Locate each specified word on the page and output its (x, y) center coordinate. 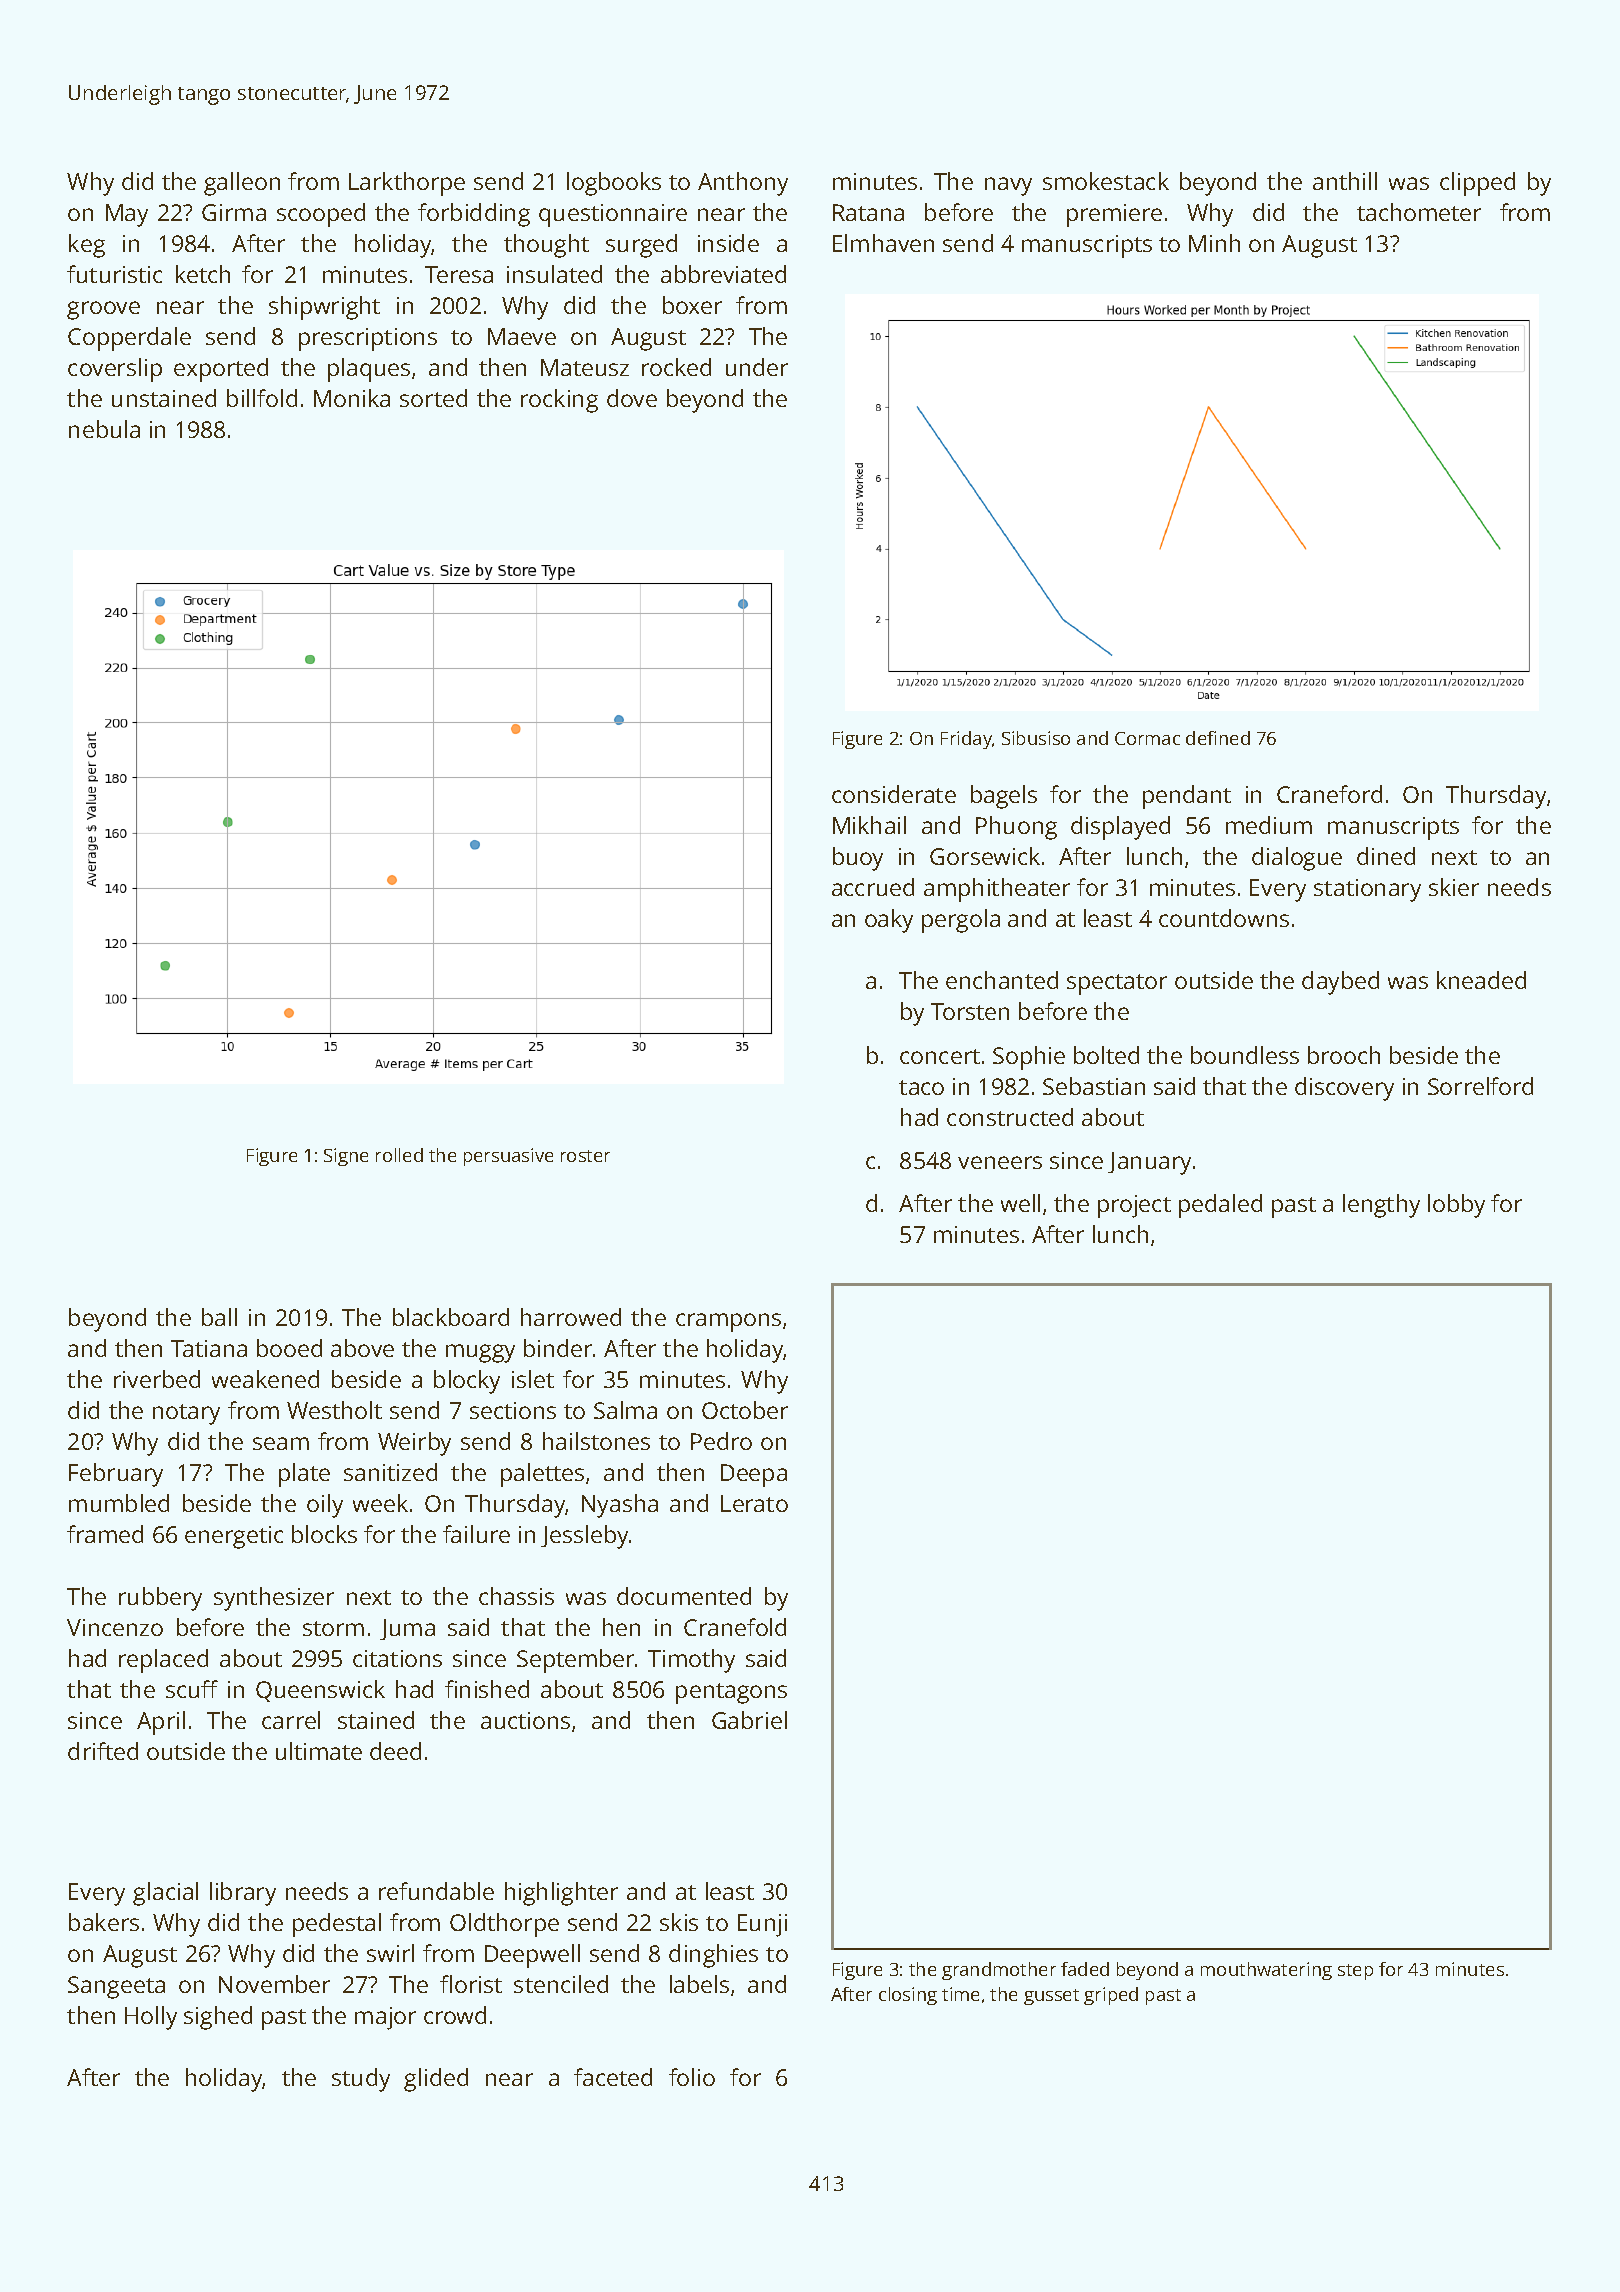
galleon (242, 184)
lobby (1456, 1206)
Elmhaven (883, 243)
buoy (858, 859)
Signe (346, 1157)
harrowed (571, 1317)
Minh (1214, 243)
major (385, 2018)
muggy (480, 1353)
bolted (1106, 1055)
